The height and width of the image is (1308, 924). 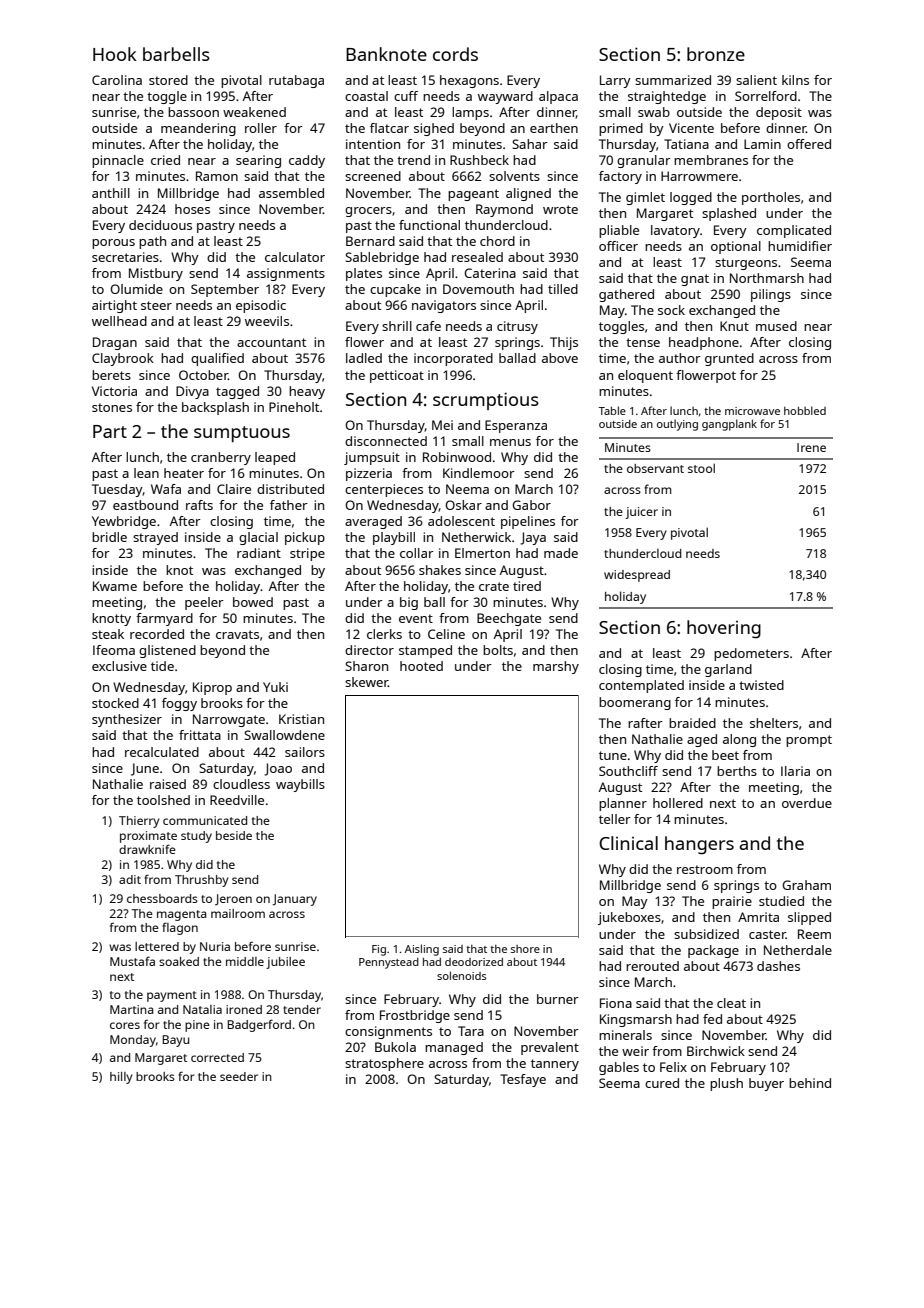 What do you see at coordinates (531, 505) in the image?
I see `Gabor` at bounding box center [531, 505].
